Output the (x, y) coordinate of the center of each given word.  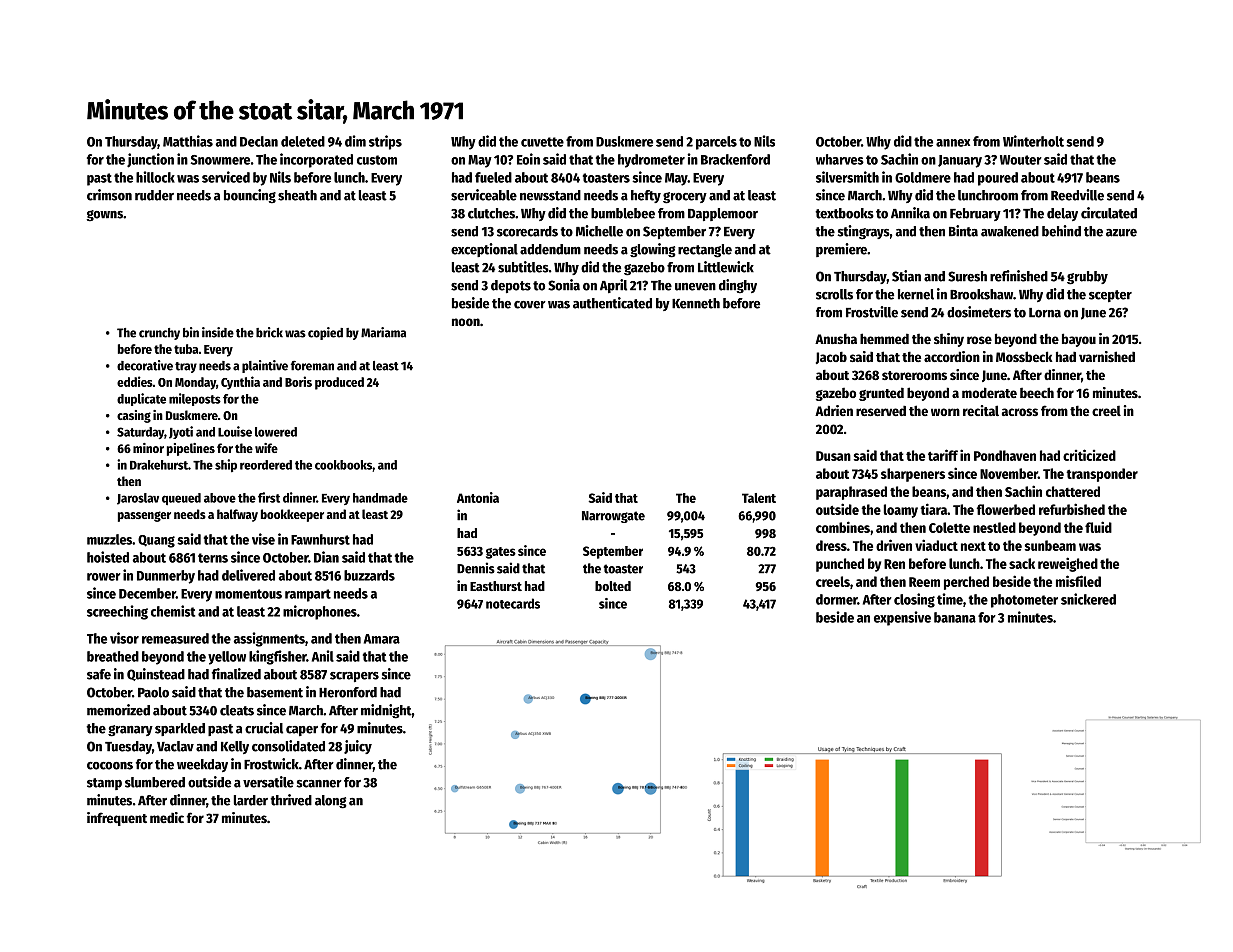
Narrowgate (613, 517)
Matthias (188, 141)
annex (953, 143)
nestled (994, 527)
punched (840, 565)
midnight (386, 711)
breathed (113, 656)
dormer (837, 599)
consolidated (288, 746)
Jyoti (181, 432)
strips (385, 142)
